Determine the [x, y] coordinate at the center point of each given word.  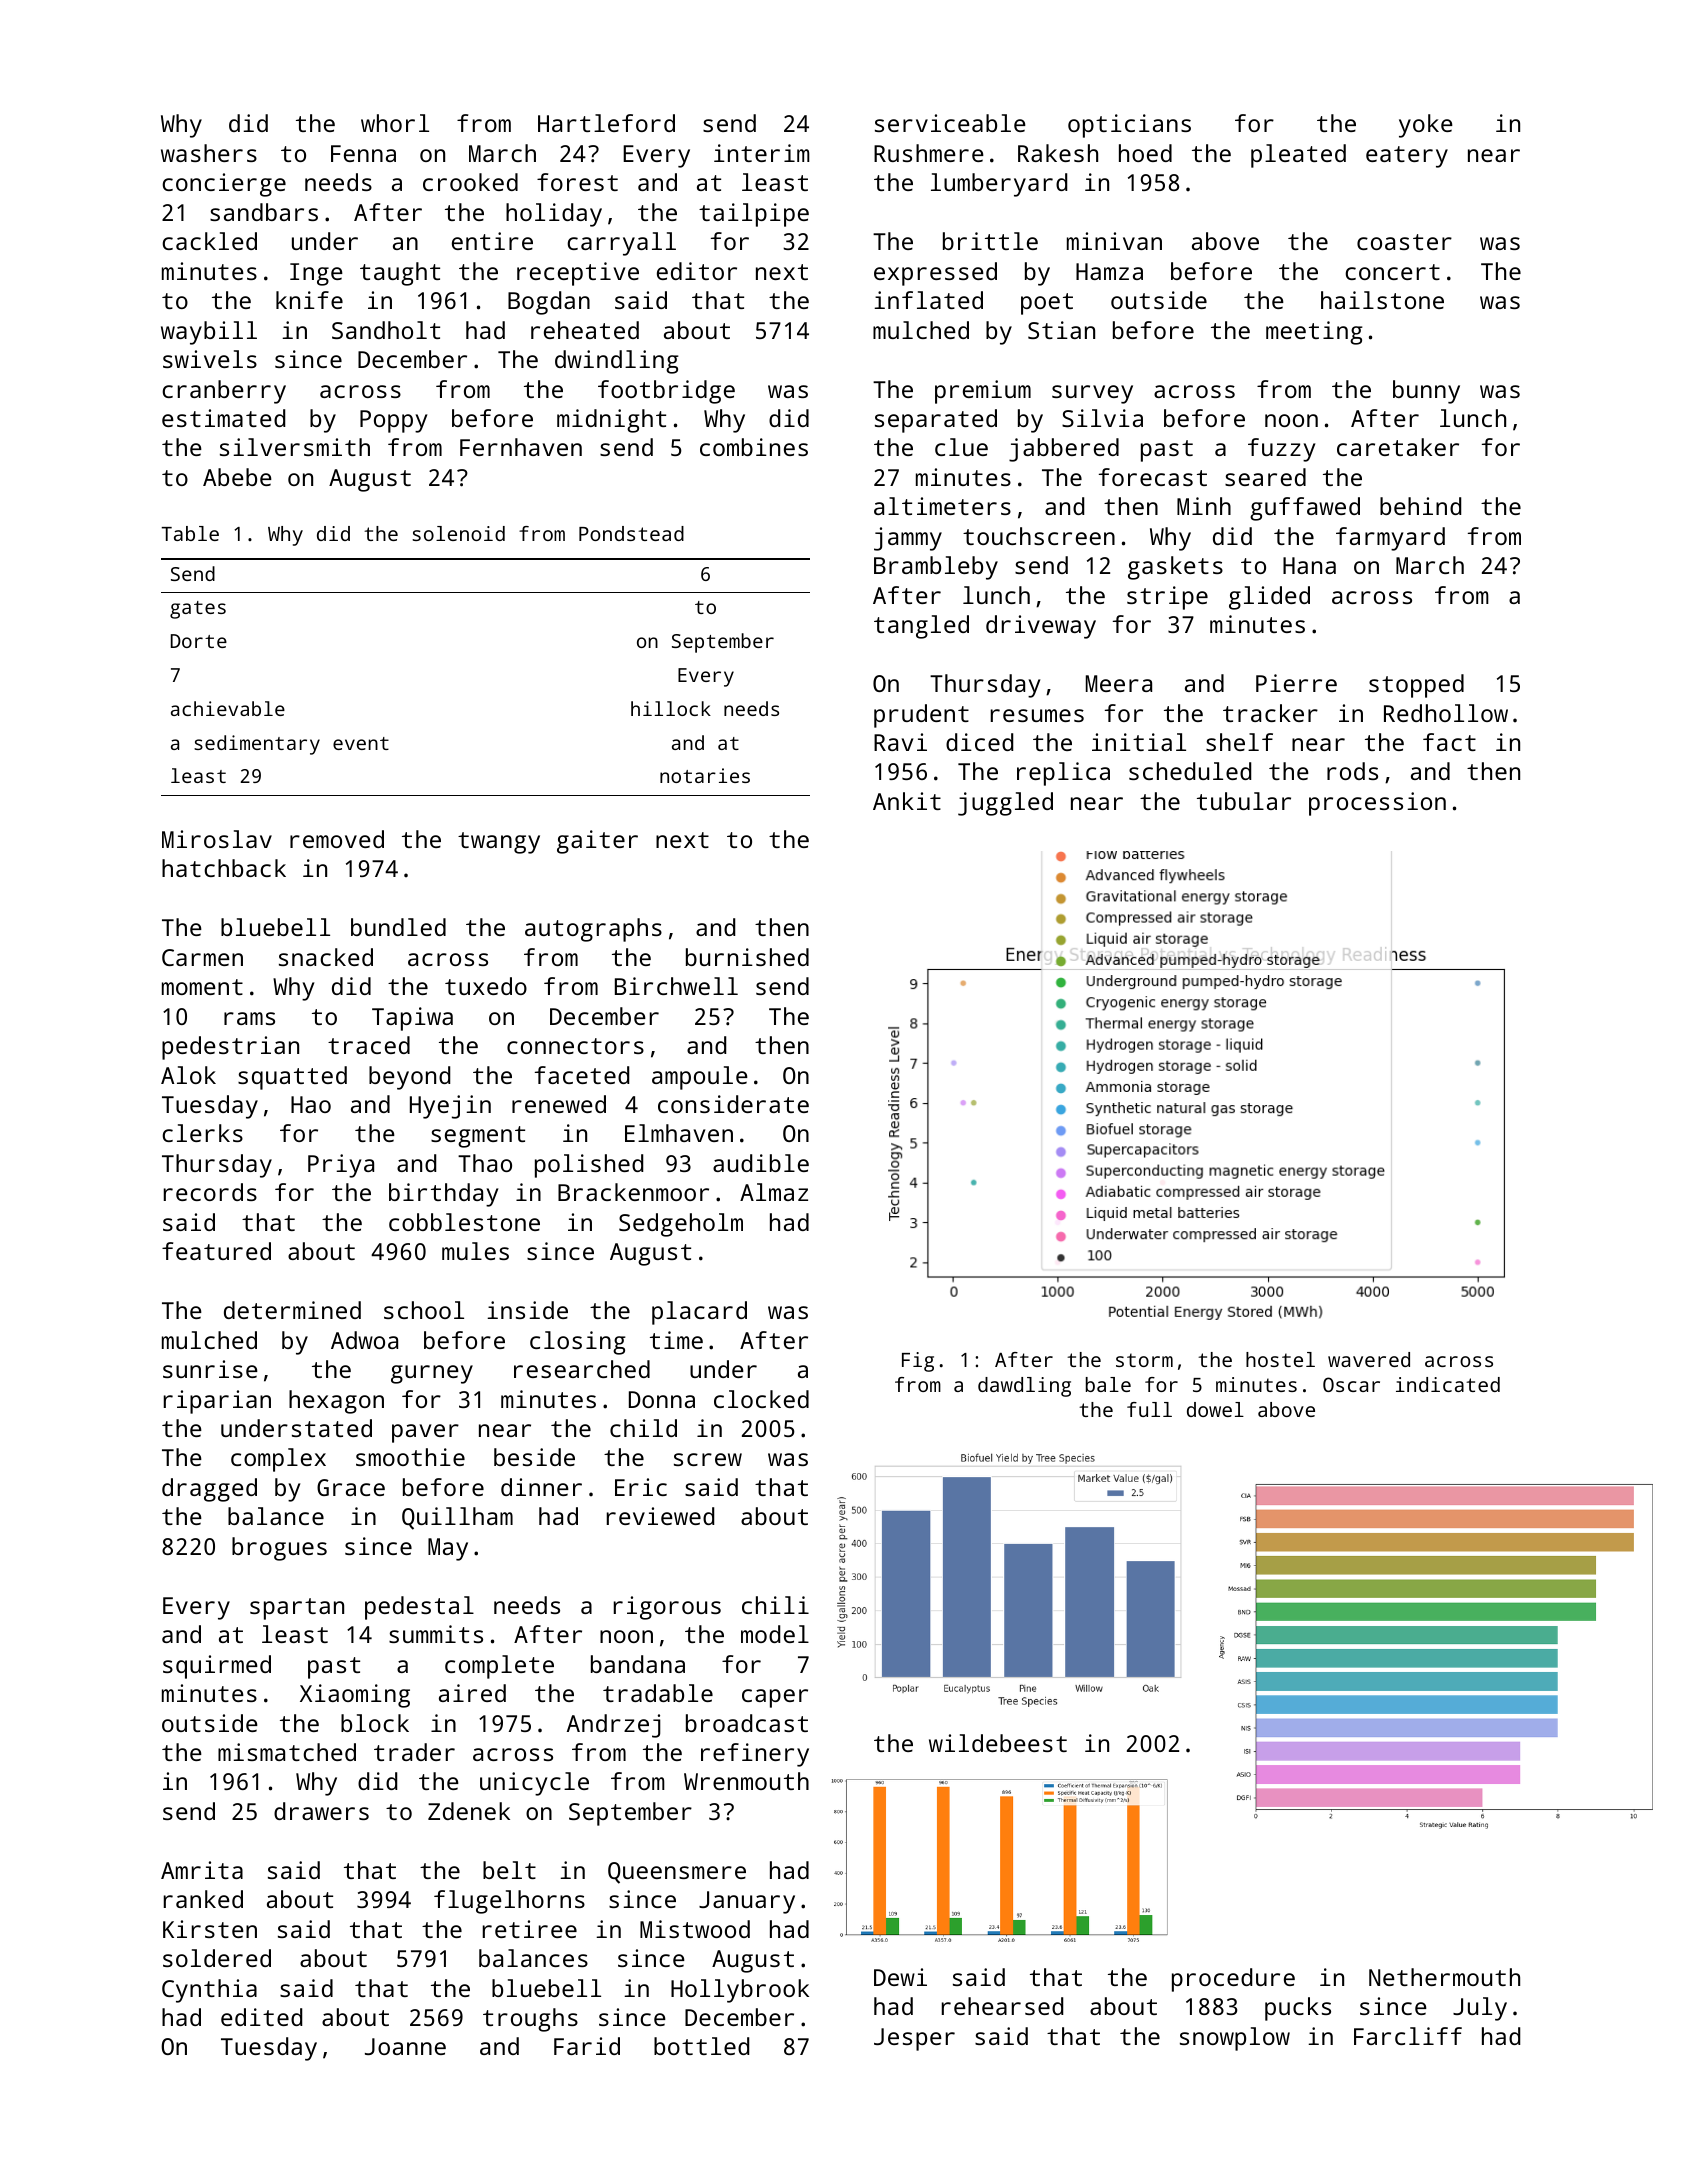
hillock [671, 708]
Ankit [907, 801]
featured [216, 1251]
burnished [747, 957]
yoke [1426, 126]
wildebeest [998, 1743]
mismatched [287, 1752]
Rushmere [929, 153]
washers [209, 153]
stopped [1416, 686]
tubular [1244, 801]
